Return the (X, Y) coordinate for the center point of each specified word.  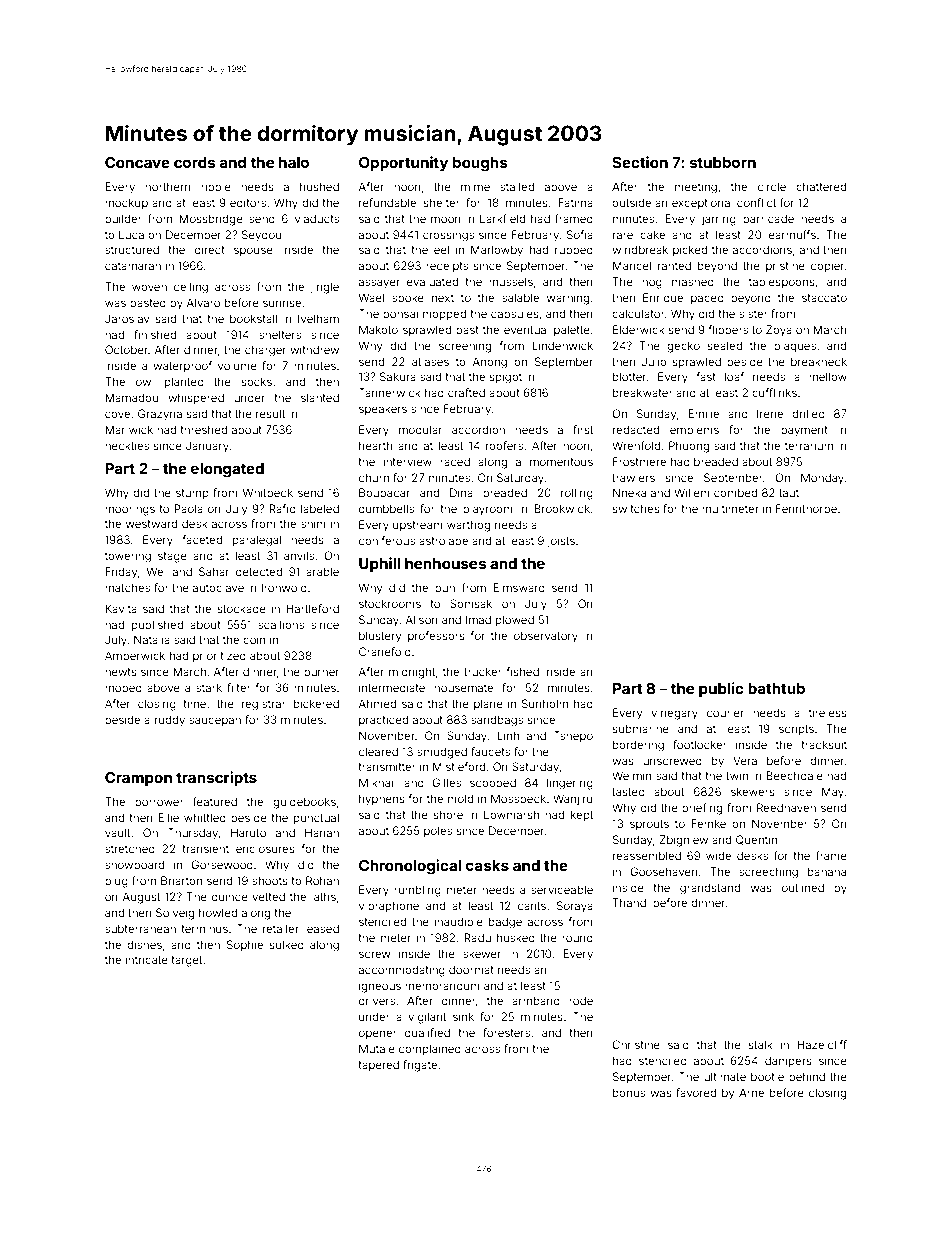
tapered (379, 1066)
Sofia (580, 234)
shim (313, 523)
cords (194, 162)
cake (652, 234)
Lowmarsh (511, 814)
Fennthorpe (806, 509)
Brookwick (562, 508)
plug (116, 882)
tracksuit (824, 744)
